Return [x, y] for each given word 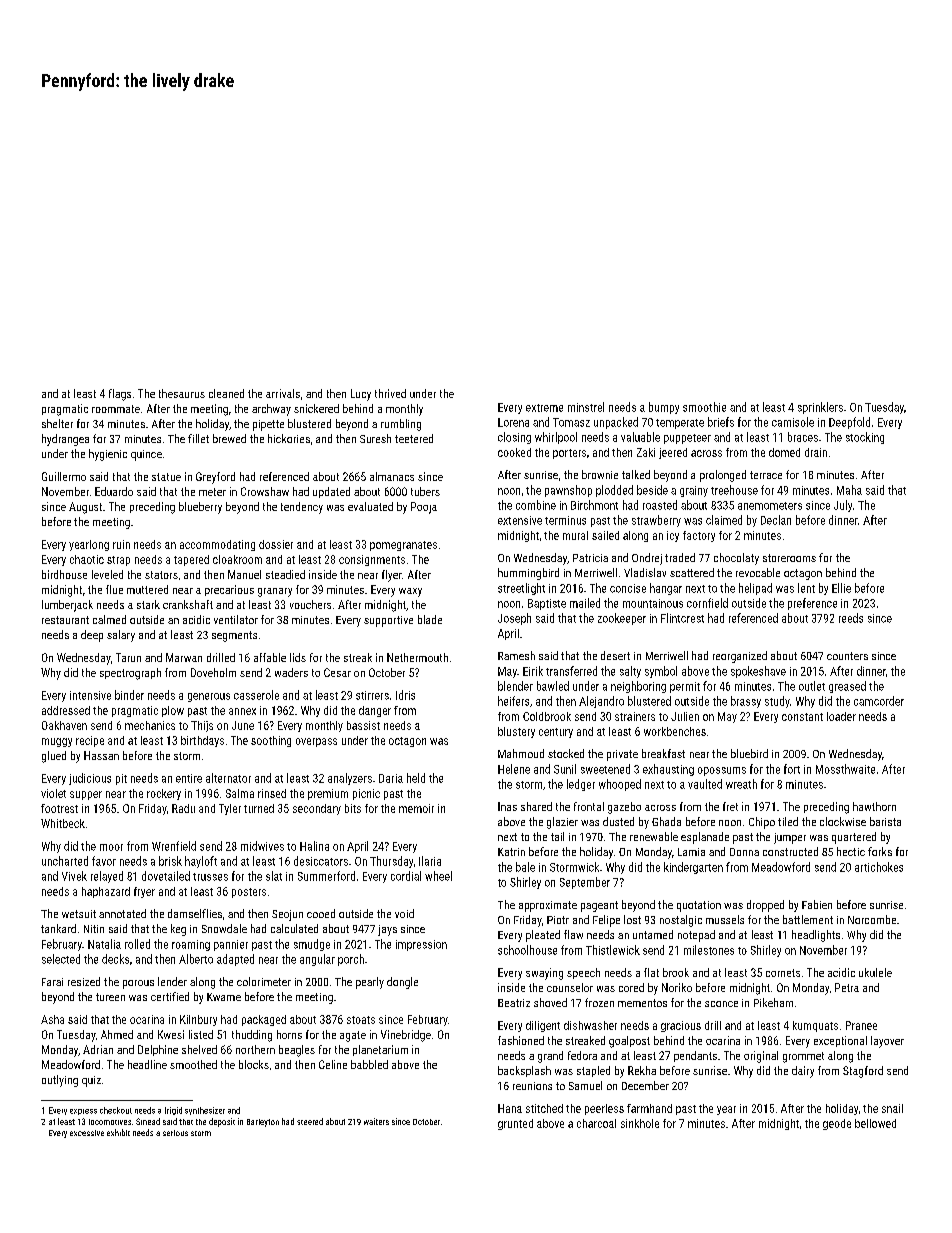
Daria [391, 778]
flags [120, 395]
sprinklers [820, 408]
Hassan [101, 755]
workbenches [675, 731]
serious [175, 1133]
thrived [390, 393]
